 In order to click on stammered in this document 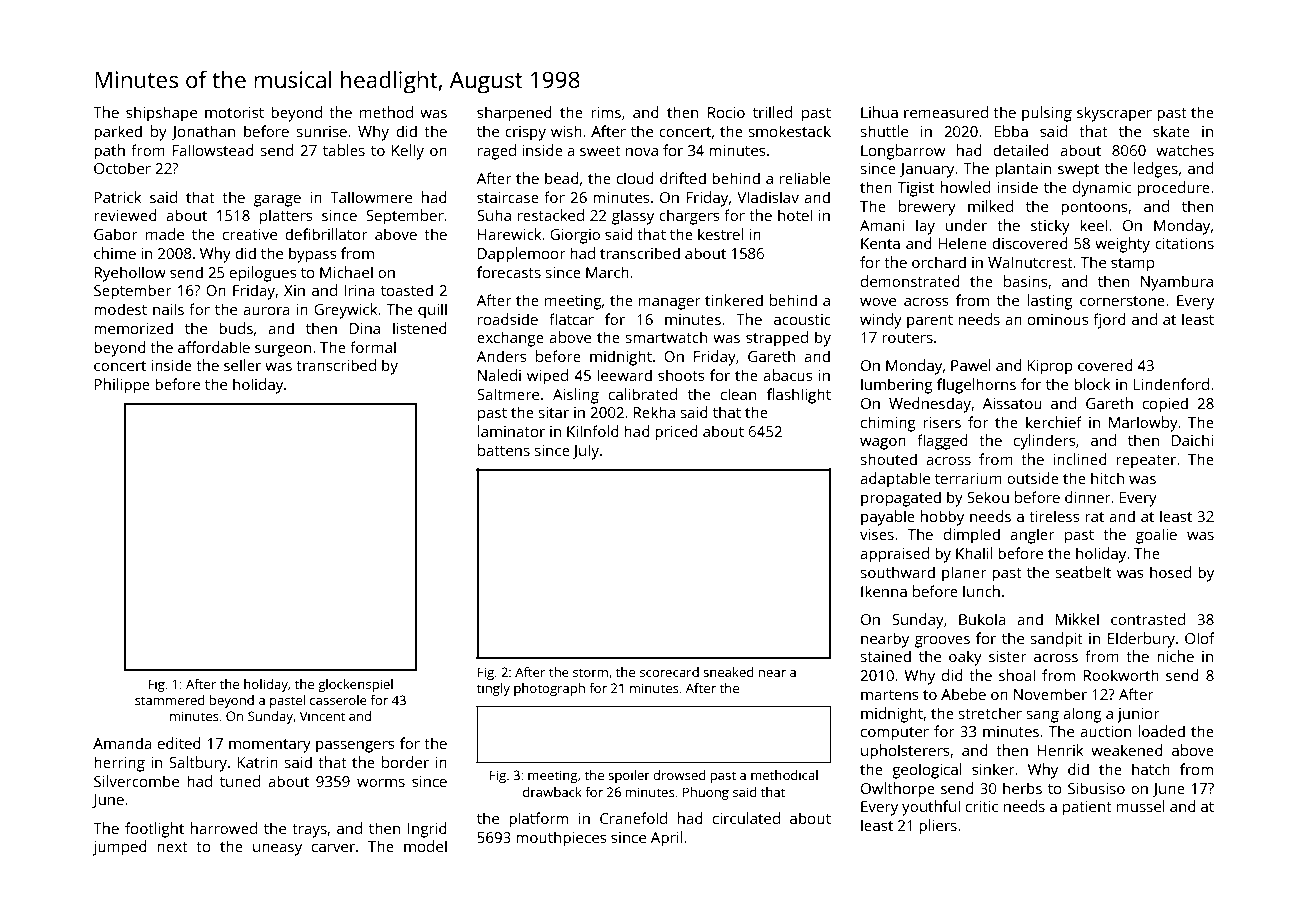, I will do `click(170, 700)`.
